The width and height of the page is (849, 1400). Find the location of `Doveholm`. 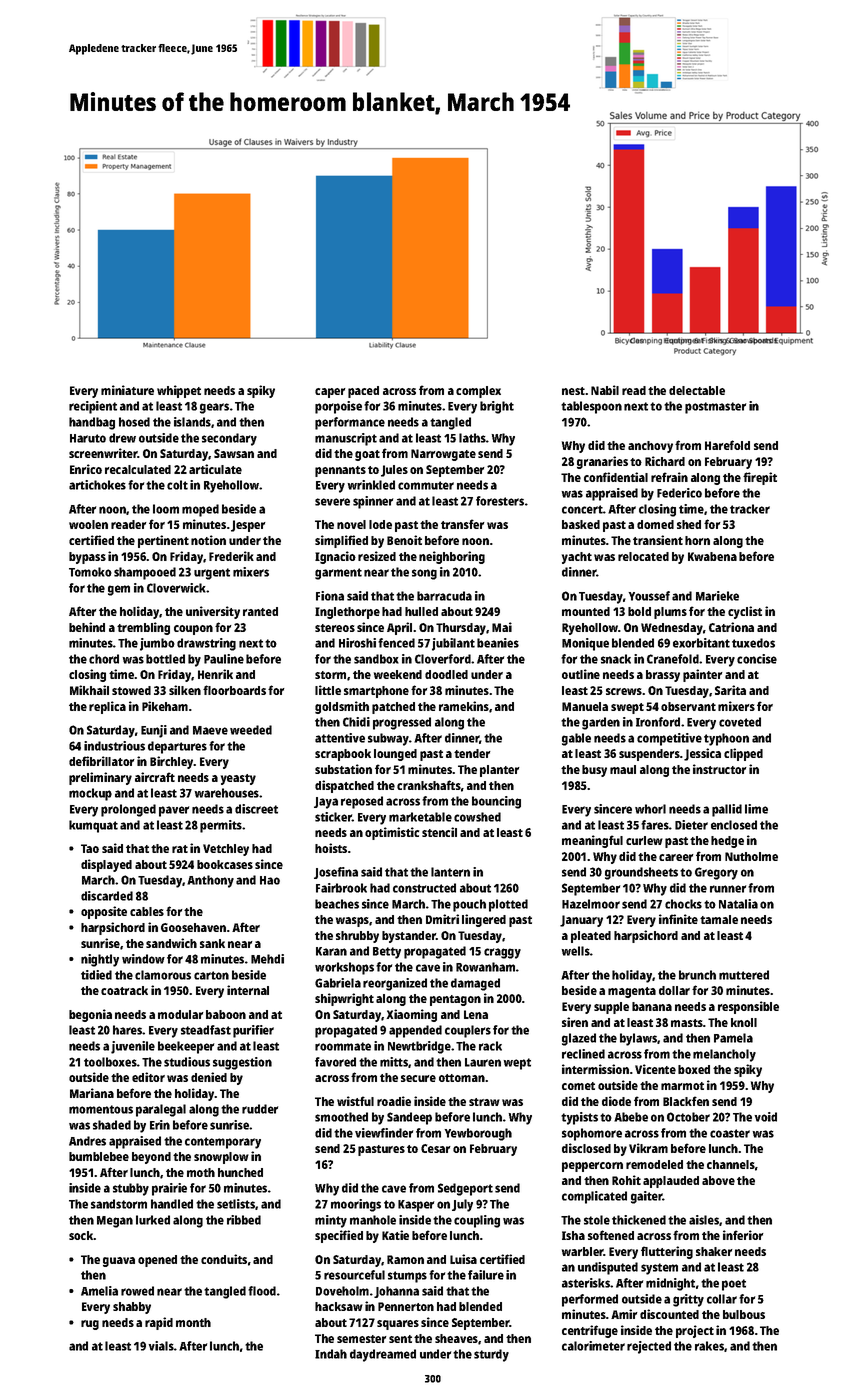

Doveholm is located at coordinates (342, 1291).
